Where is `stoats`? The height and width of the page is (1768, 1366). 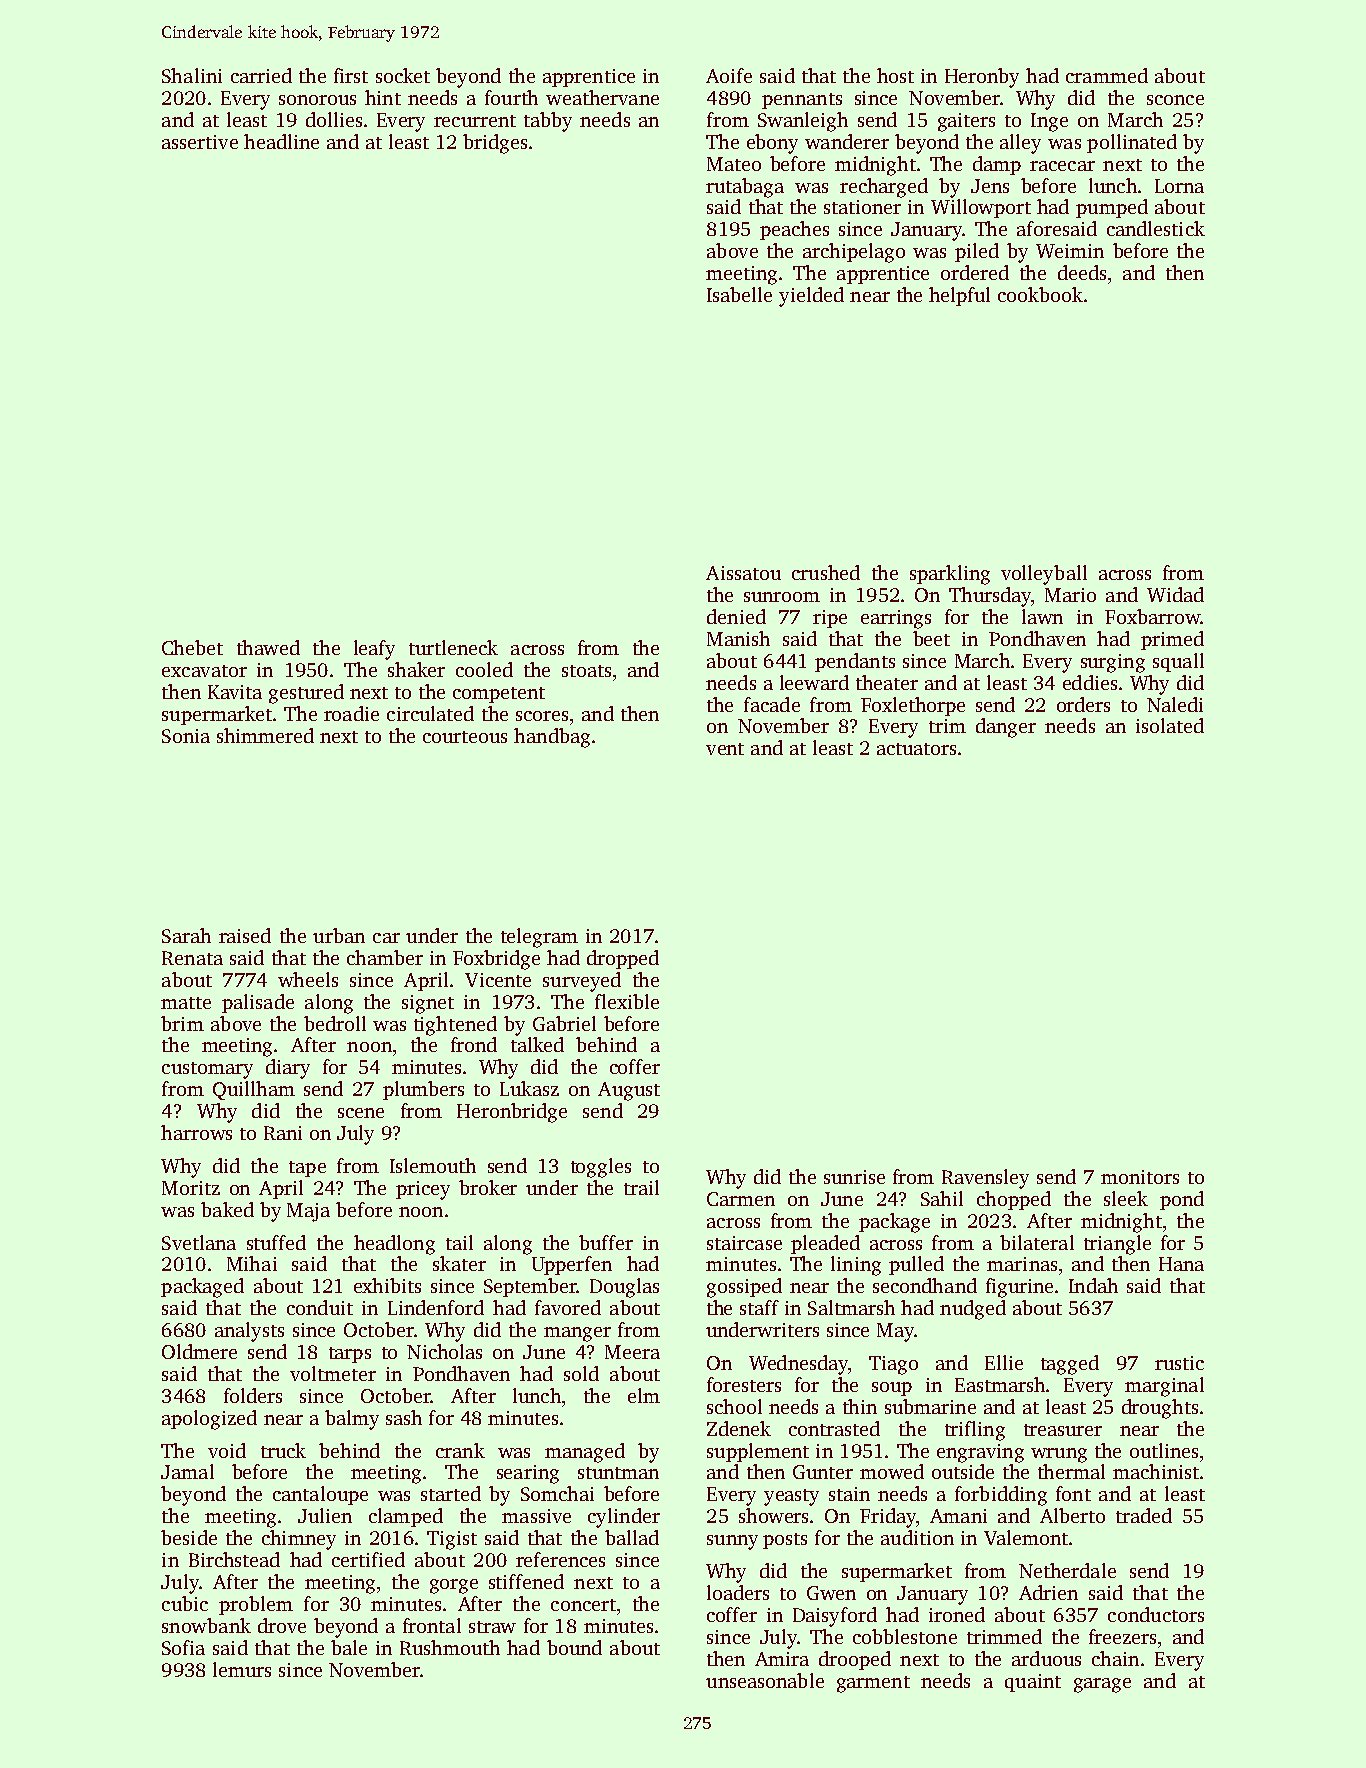
stoats is located at coordinates (586, 671).
